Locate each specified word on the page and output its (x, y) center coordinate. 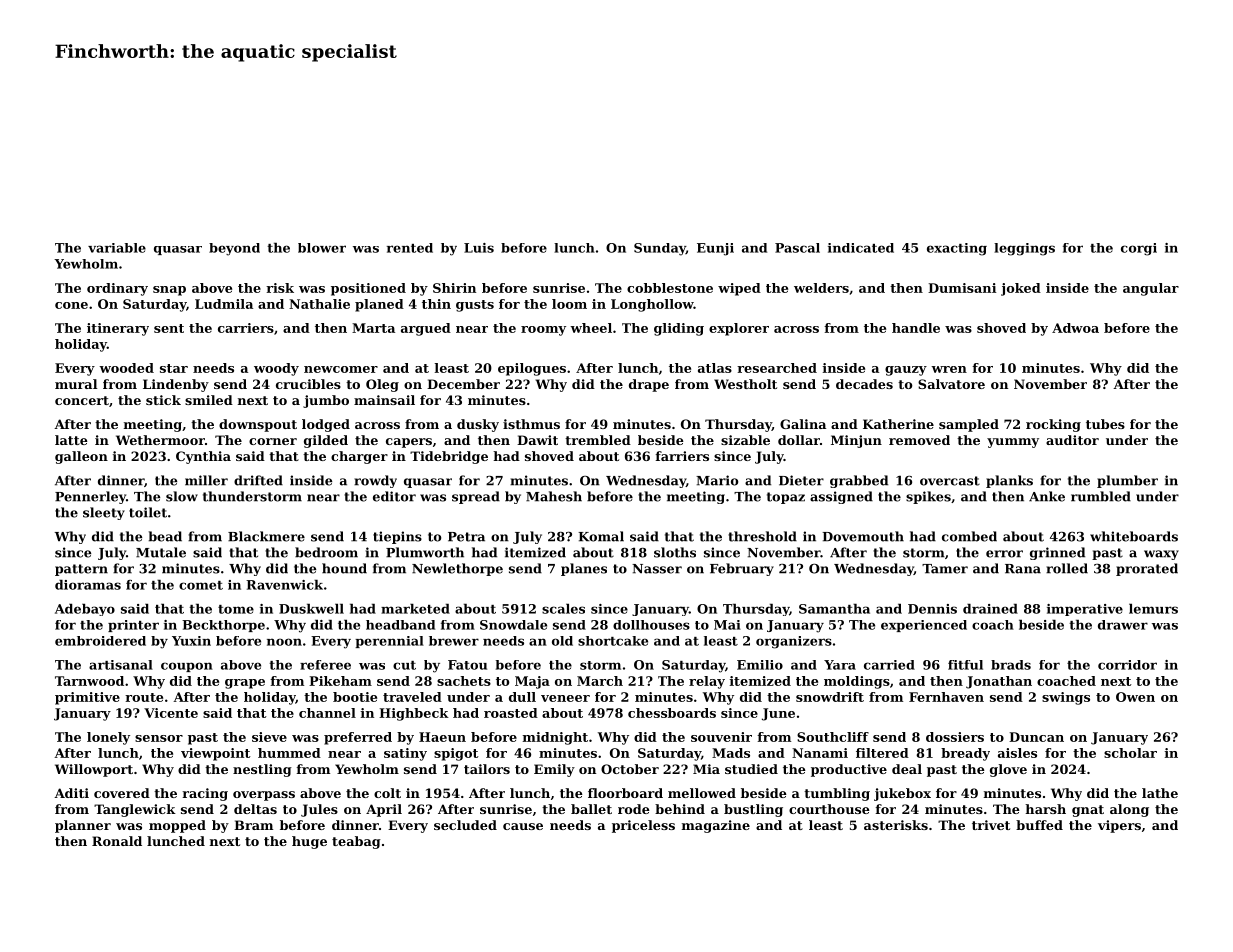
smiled (209, 400)
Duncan (1036, 737)
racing (205, 794)
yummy (1013, 443)
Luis (479, 248)
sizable (745, 440)
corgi (1139, 249)
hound (344, 568)
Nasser (657, 569)
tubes (1105, 424)
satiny (405, 754)
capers (409, 443)
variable (117, 248)
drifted (258, 480)
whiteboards (1134, 536)
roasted (511, 713)
